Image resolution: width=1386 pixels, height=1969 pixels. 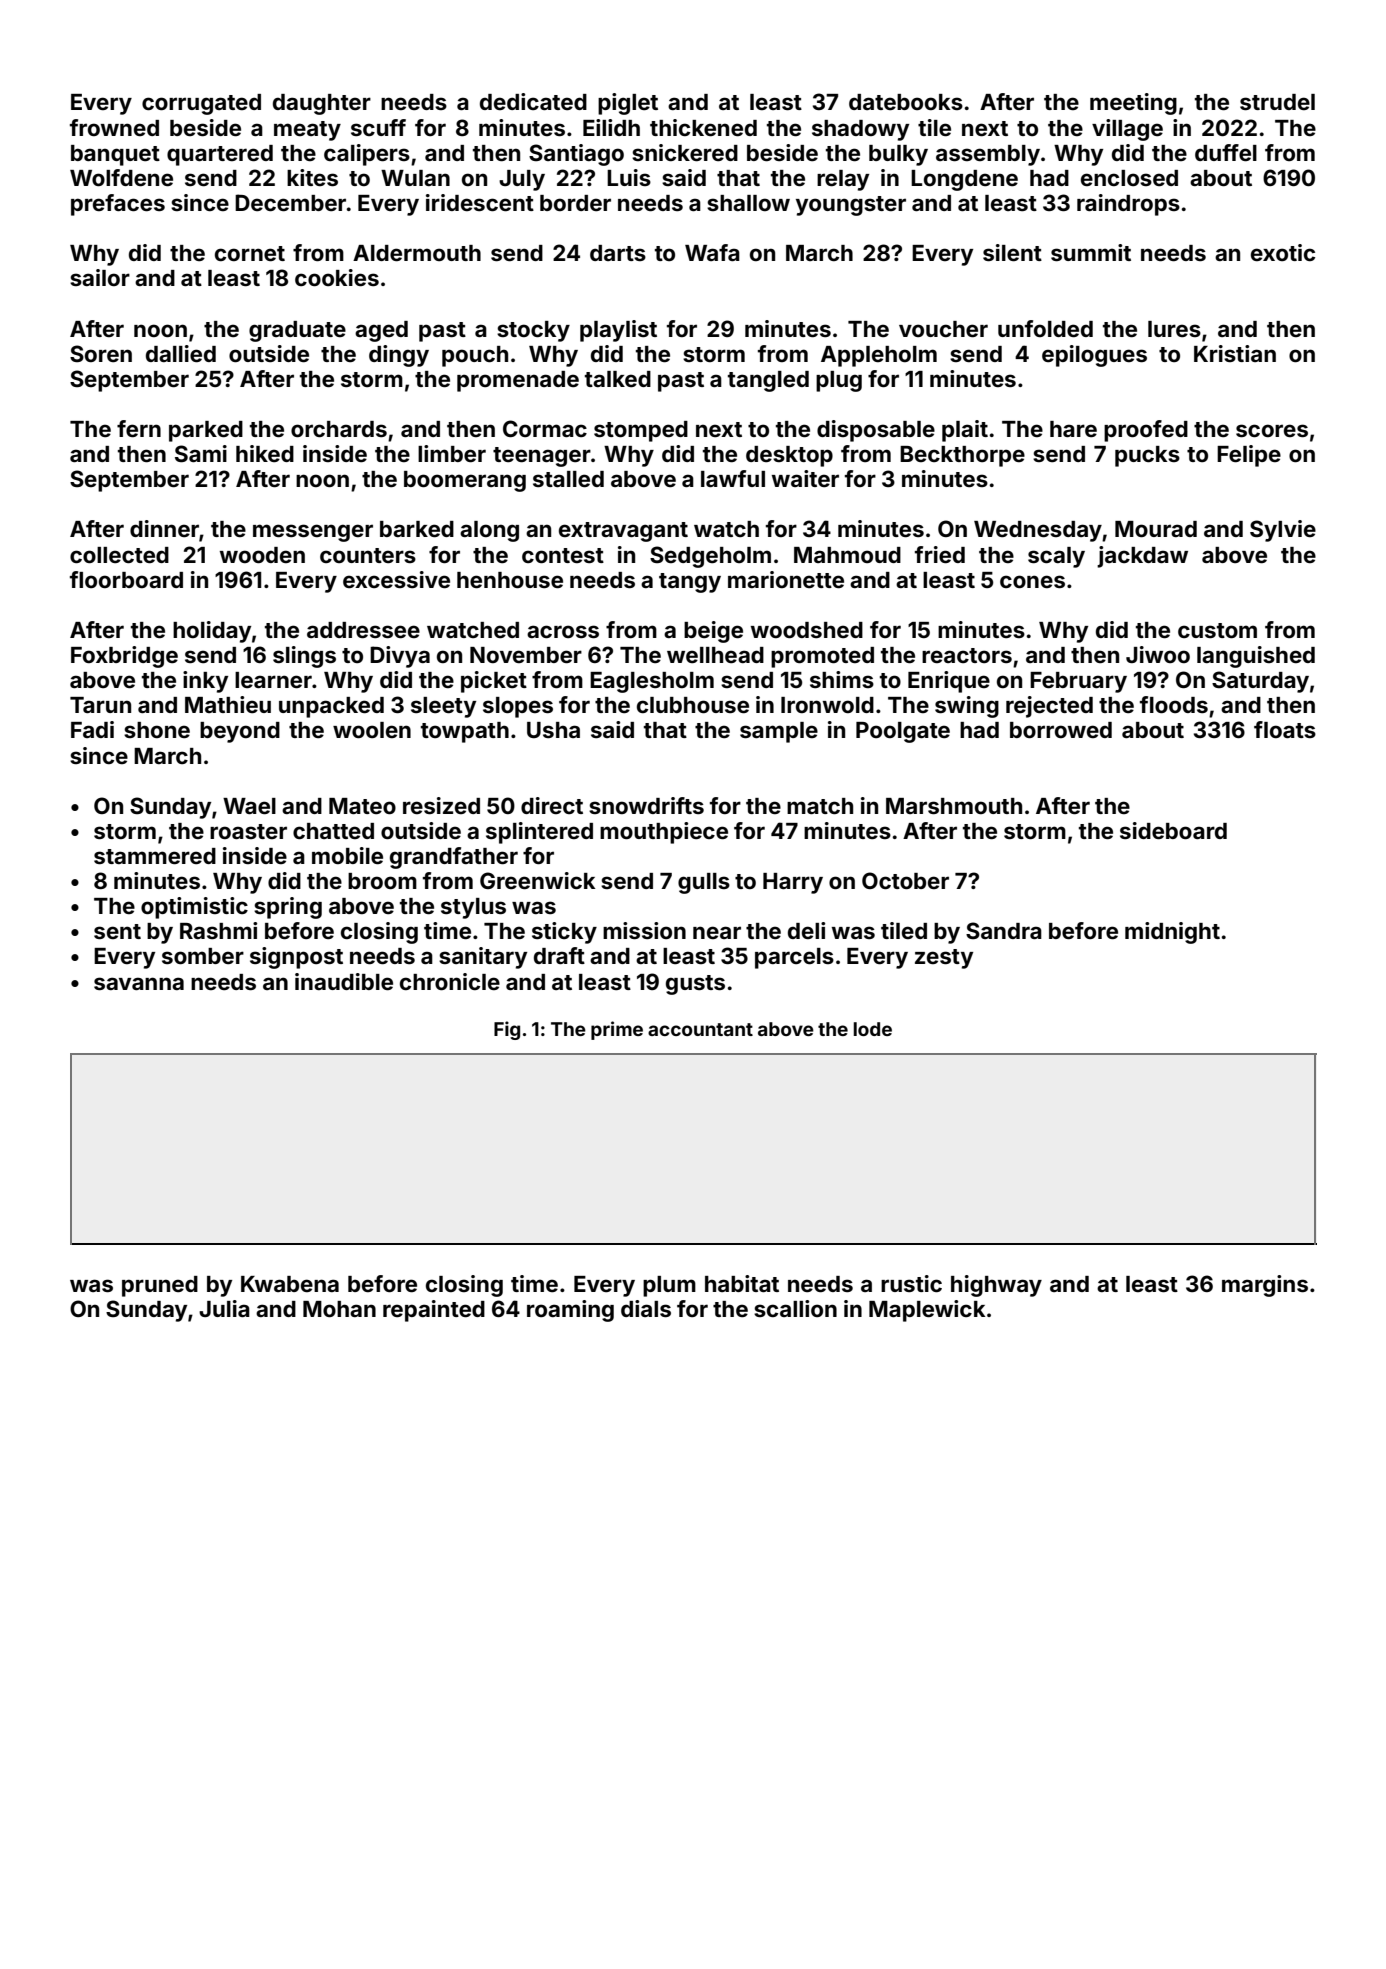 What do you see at coordinates (224, 1308) in the image?
I see `Julia` at bounding box center [224, 1308].
